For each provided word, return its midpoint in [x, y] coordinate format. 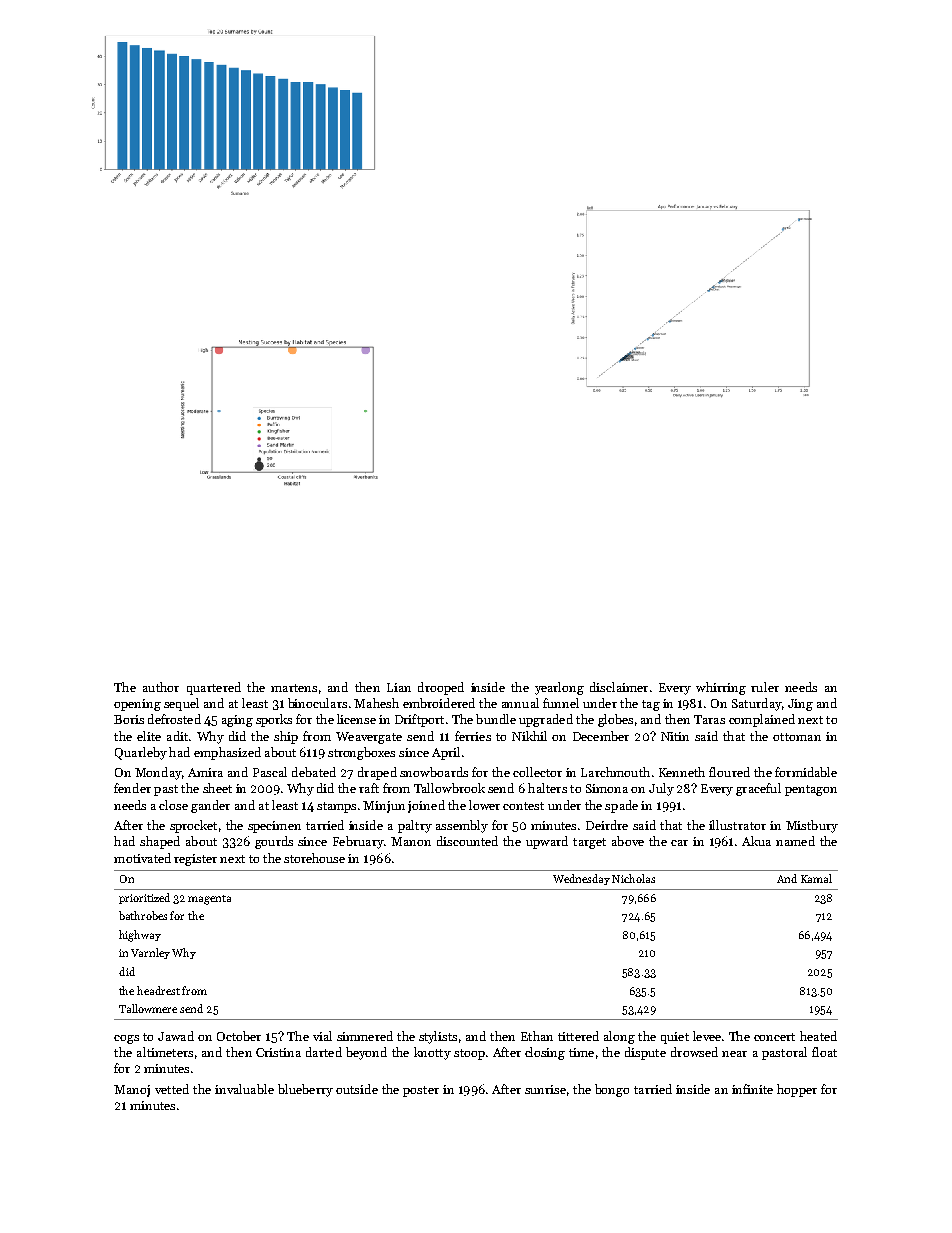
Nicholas [633, 878]
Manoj [132, 1091]
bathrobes [143, 915]
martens [294, 688]
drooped [441, 688]
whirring [721, 688]
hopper [797, 1090]
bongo [612, 1090]
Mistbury [812, 826]
